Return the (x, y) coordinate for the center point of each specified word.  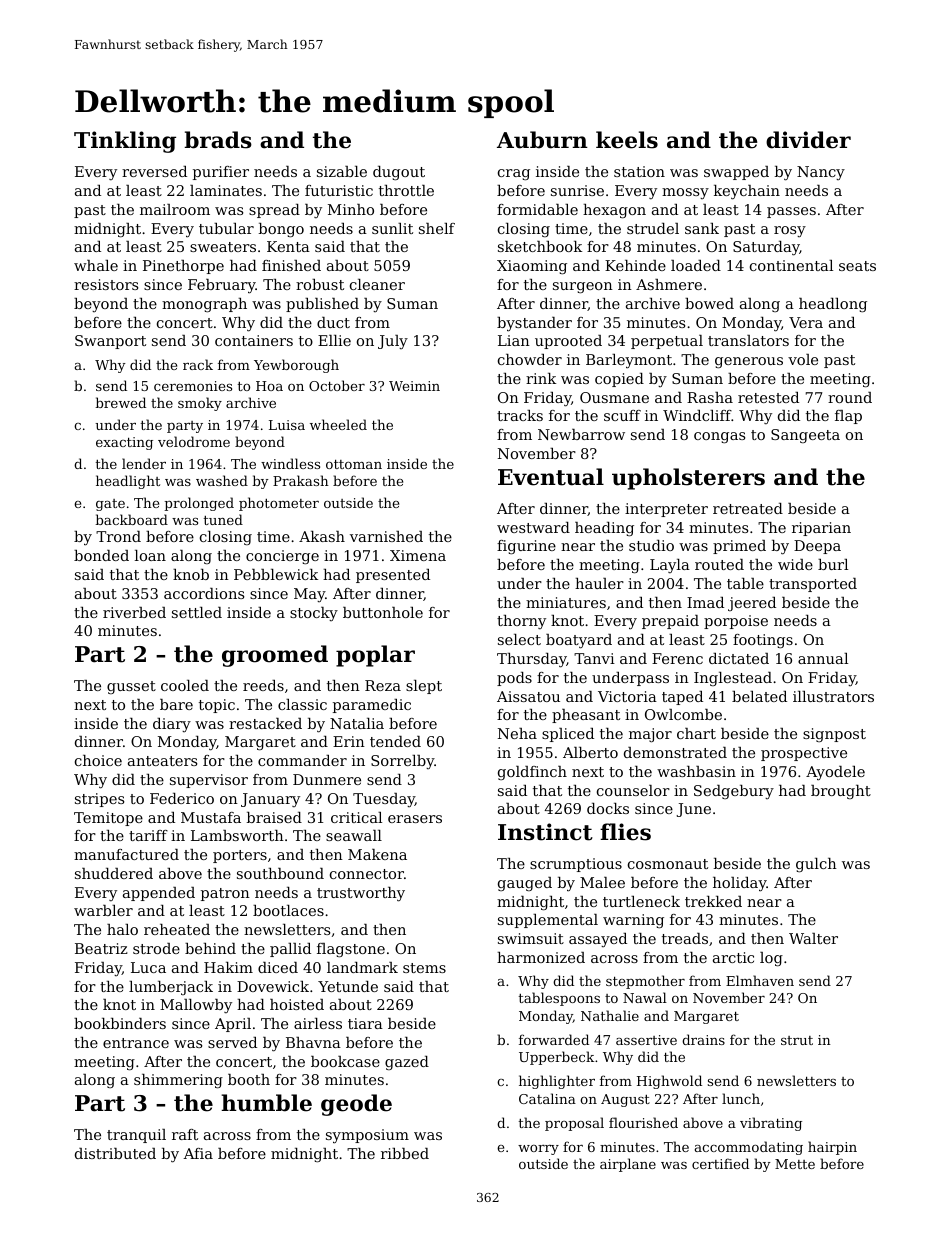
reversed (154, 171)
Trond (118, 536)
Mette (795, 1164)
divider (808, 140)
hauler (599, 583)
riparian (821, 529)
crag (514, 175)
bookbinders (120, 1023)
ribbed (405, 1153)
